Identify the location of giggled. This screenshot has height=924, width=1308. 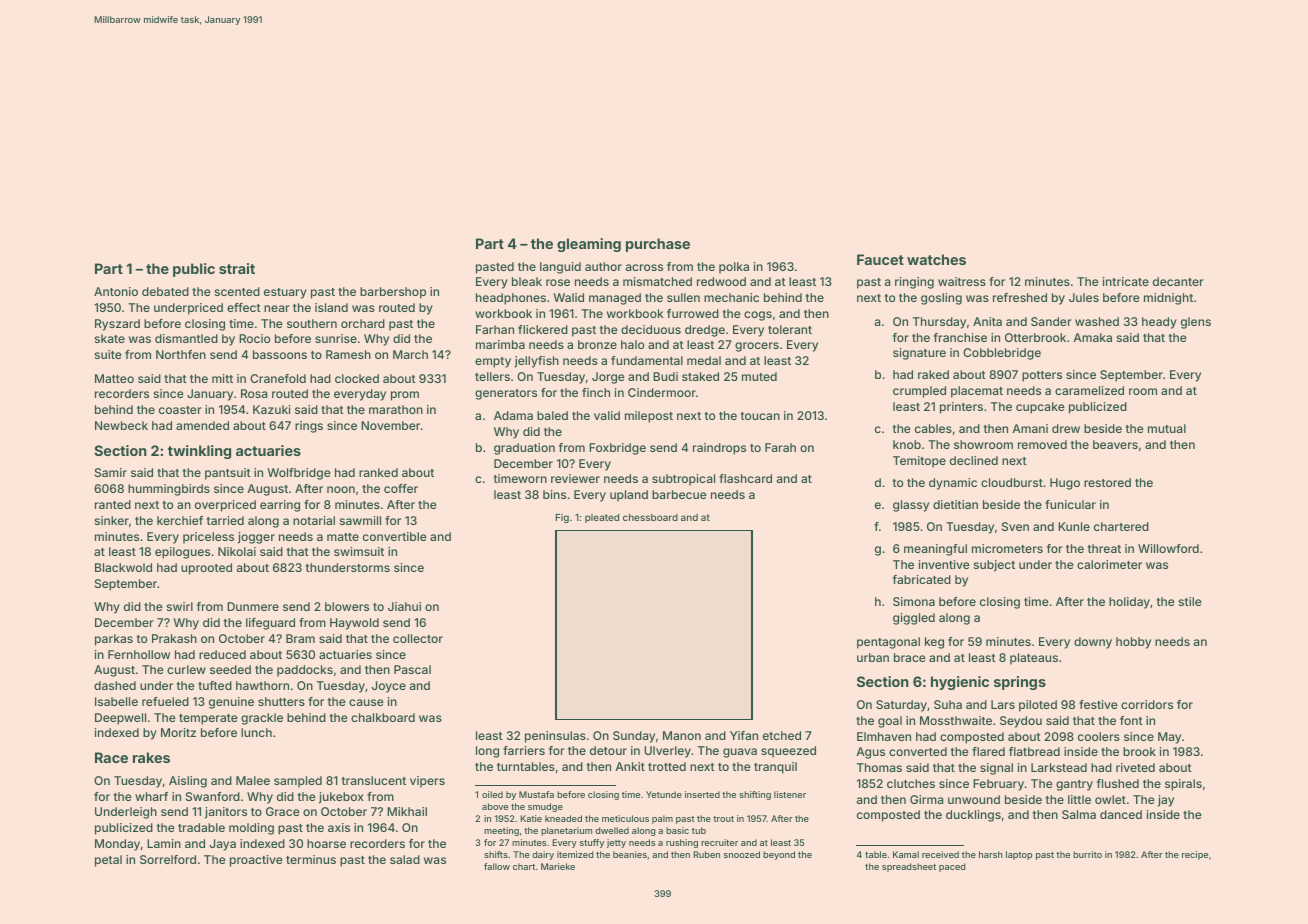
(914, 619).
